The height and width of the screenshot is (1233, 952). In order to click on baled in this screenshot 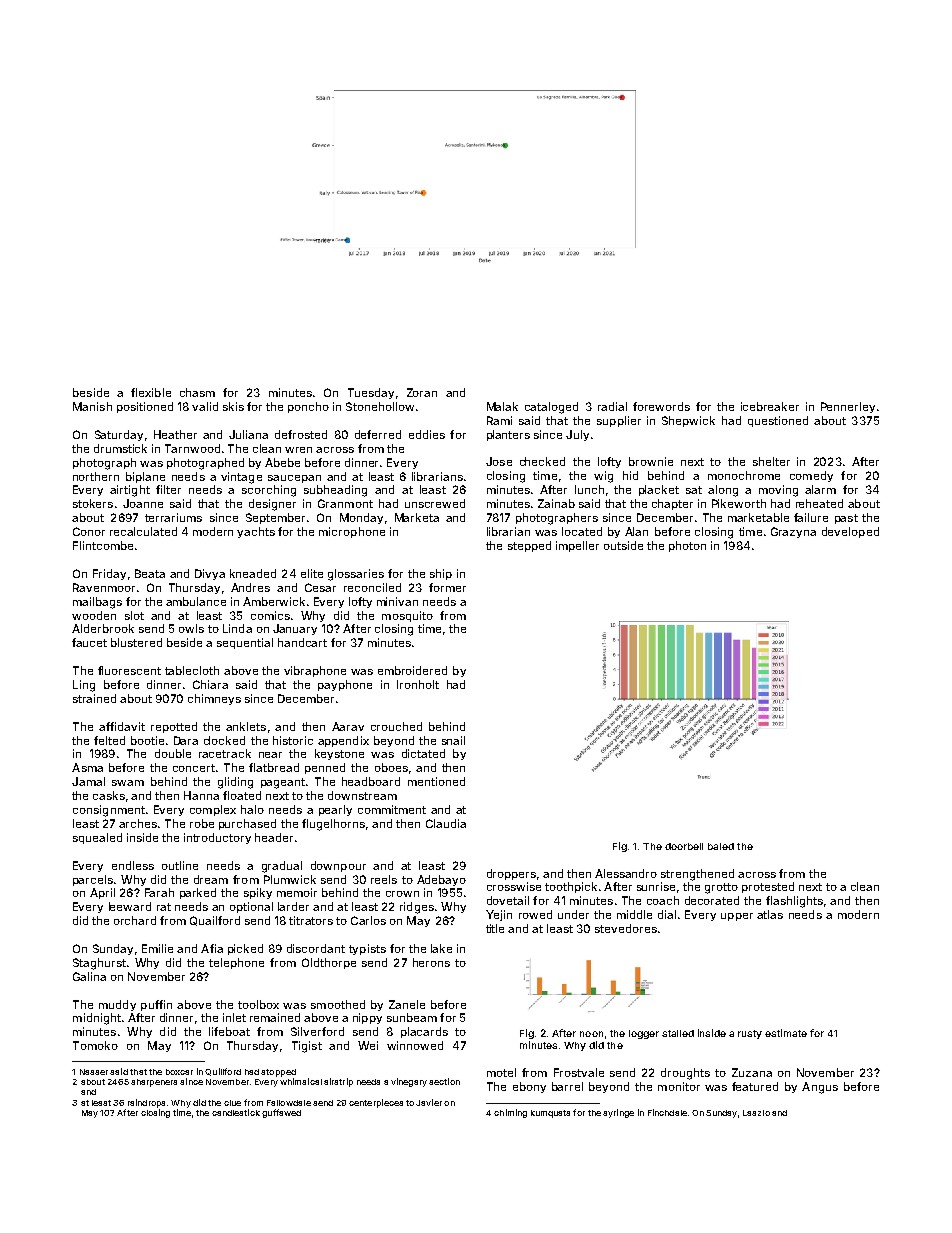, I will do `click(721, 846)`.
